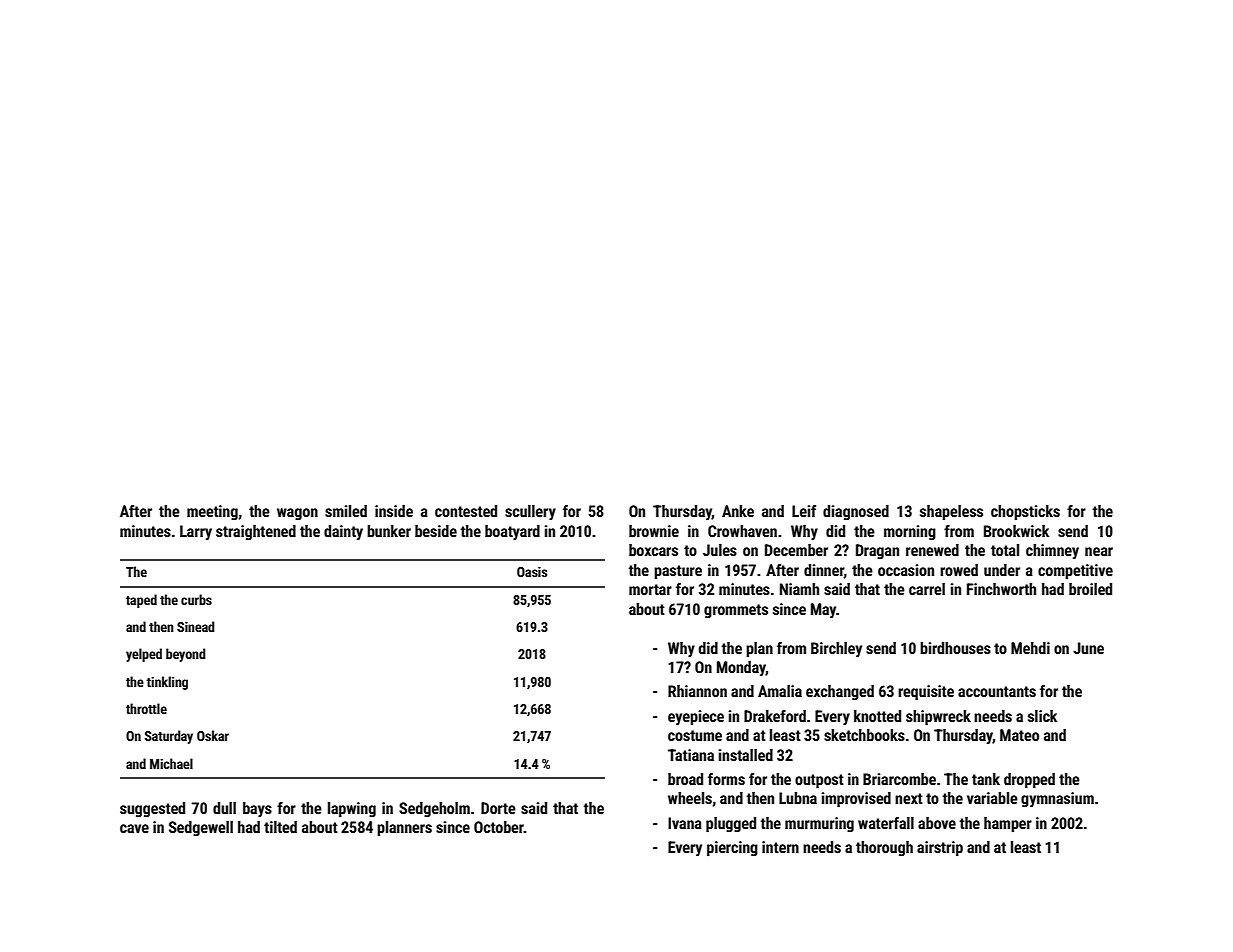 The height and width of the screenshot is (952, 1233). I want to click on waterfall, so click(886, 823).
